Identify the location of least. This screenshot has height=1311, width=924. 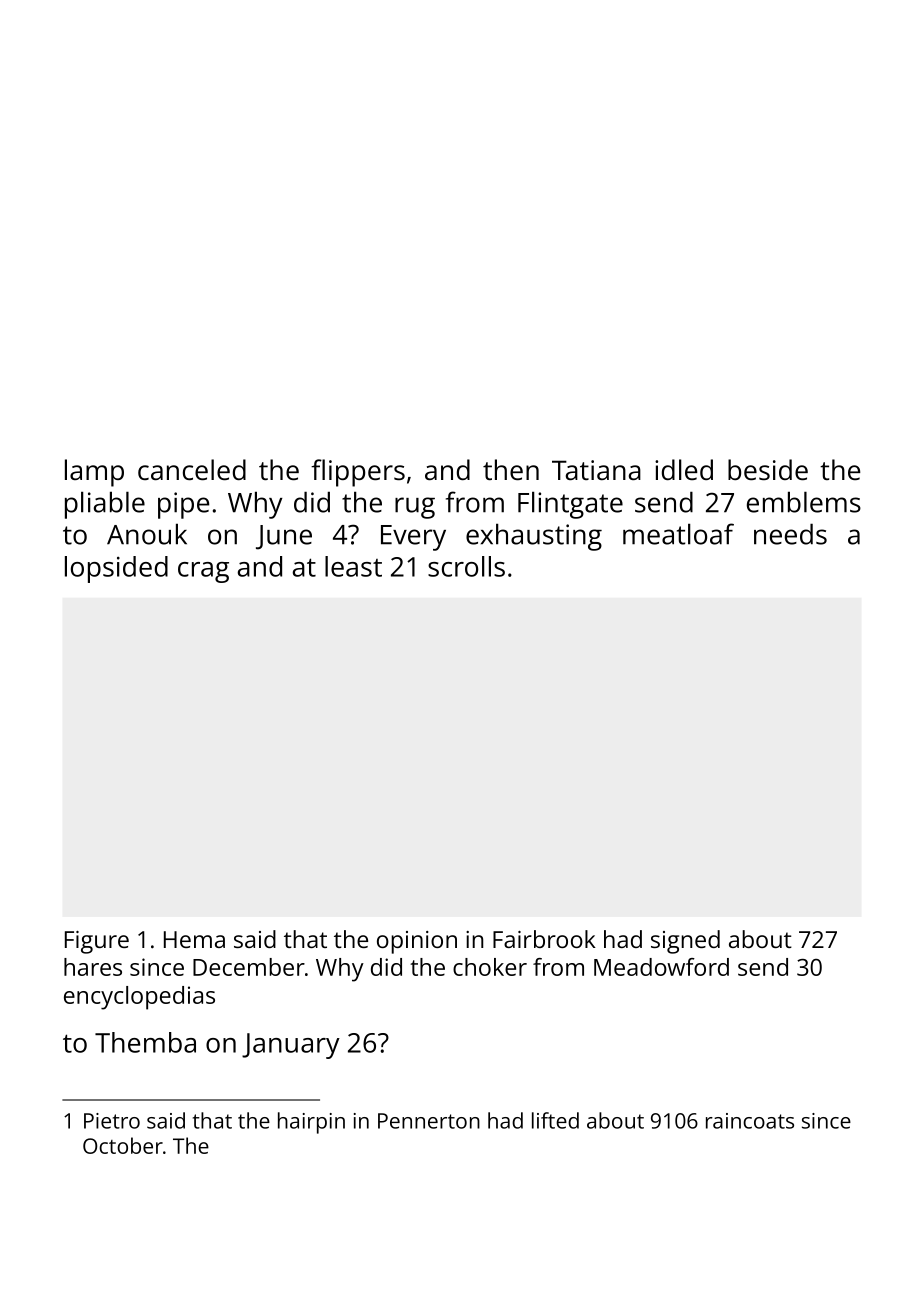
(353, 566).
